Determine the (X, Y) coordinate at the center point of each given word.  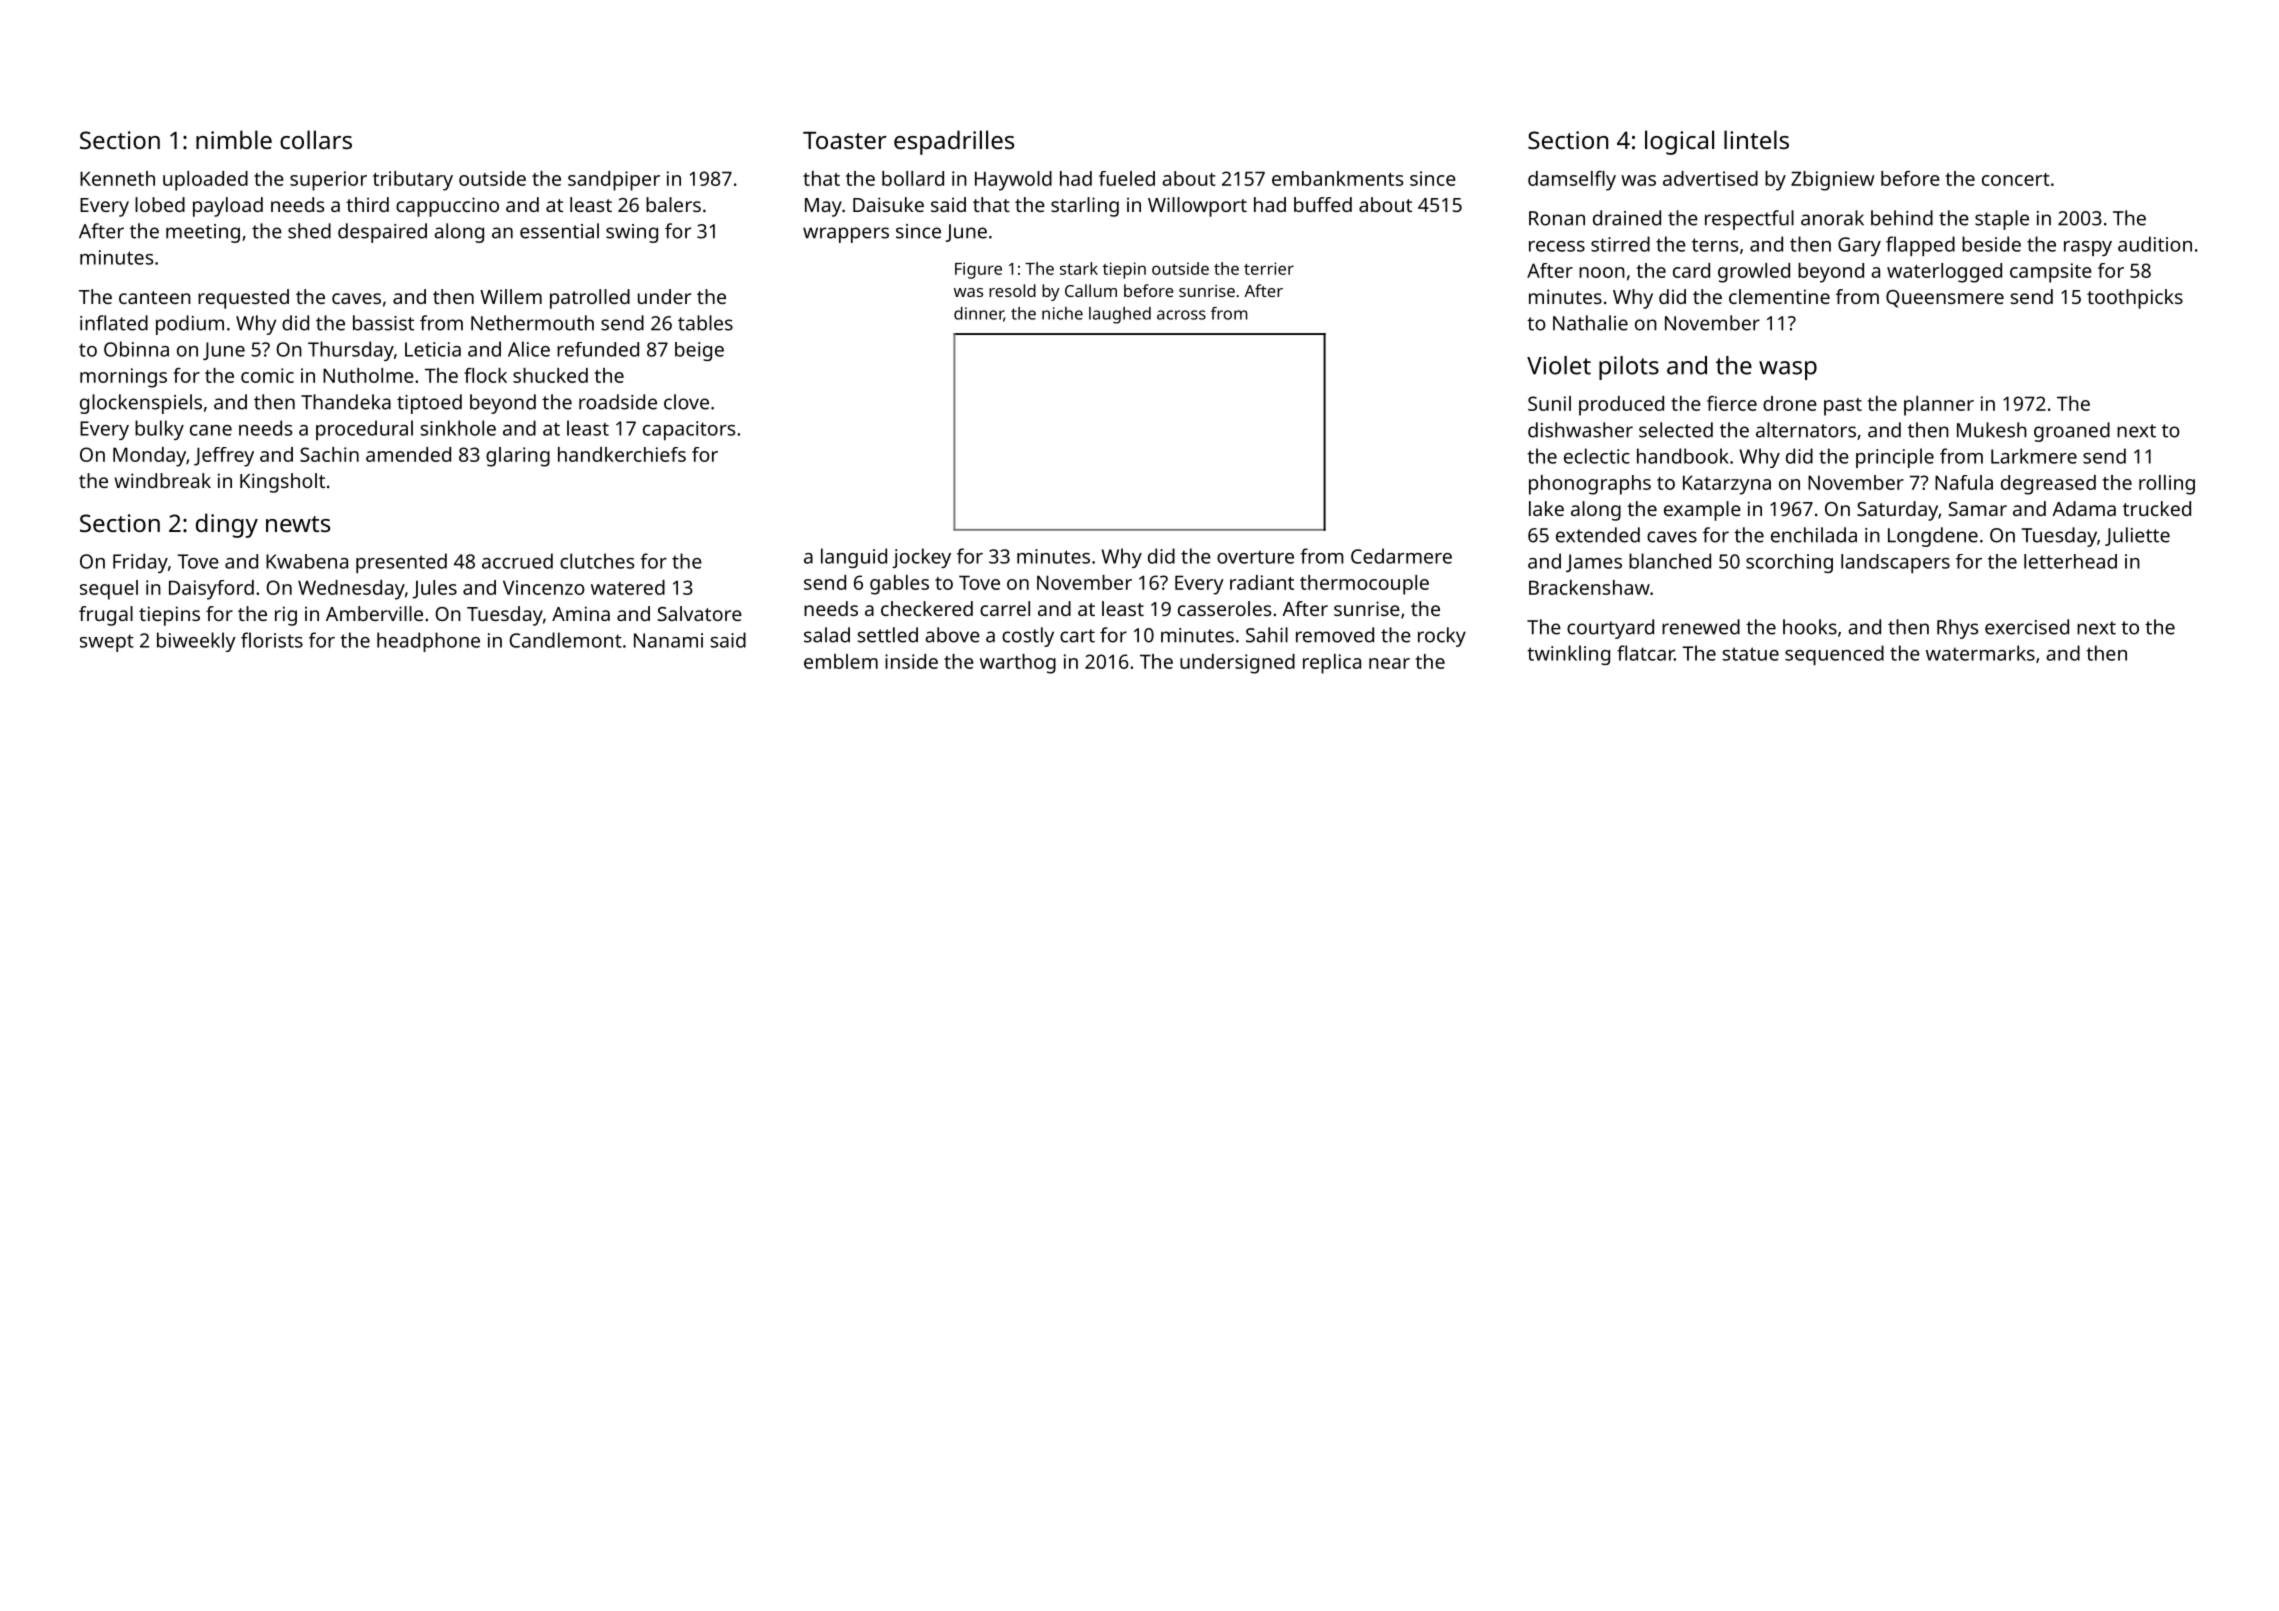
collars (316, 139)
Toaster (845, 140)
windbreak (162, 480)
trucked (2157, 508)
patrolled (590, 299)
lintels (1756, 139)
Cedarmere (1401, 556)
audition (2155, 244)
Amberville (374, 613)
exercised (2027, 627)
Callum (1091, 290)
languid (854, 558)
